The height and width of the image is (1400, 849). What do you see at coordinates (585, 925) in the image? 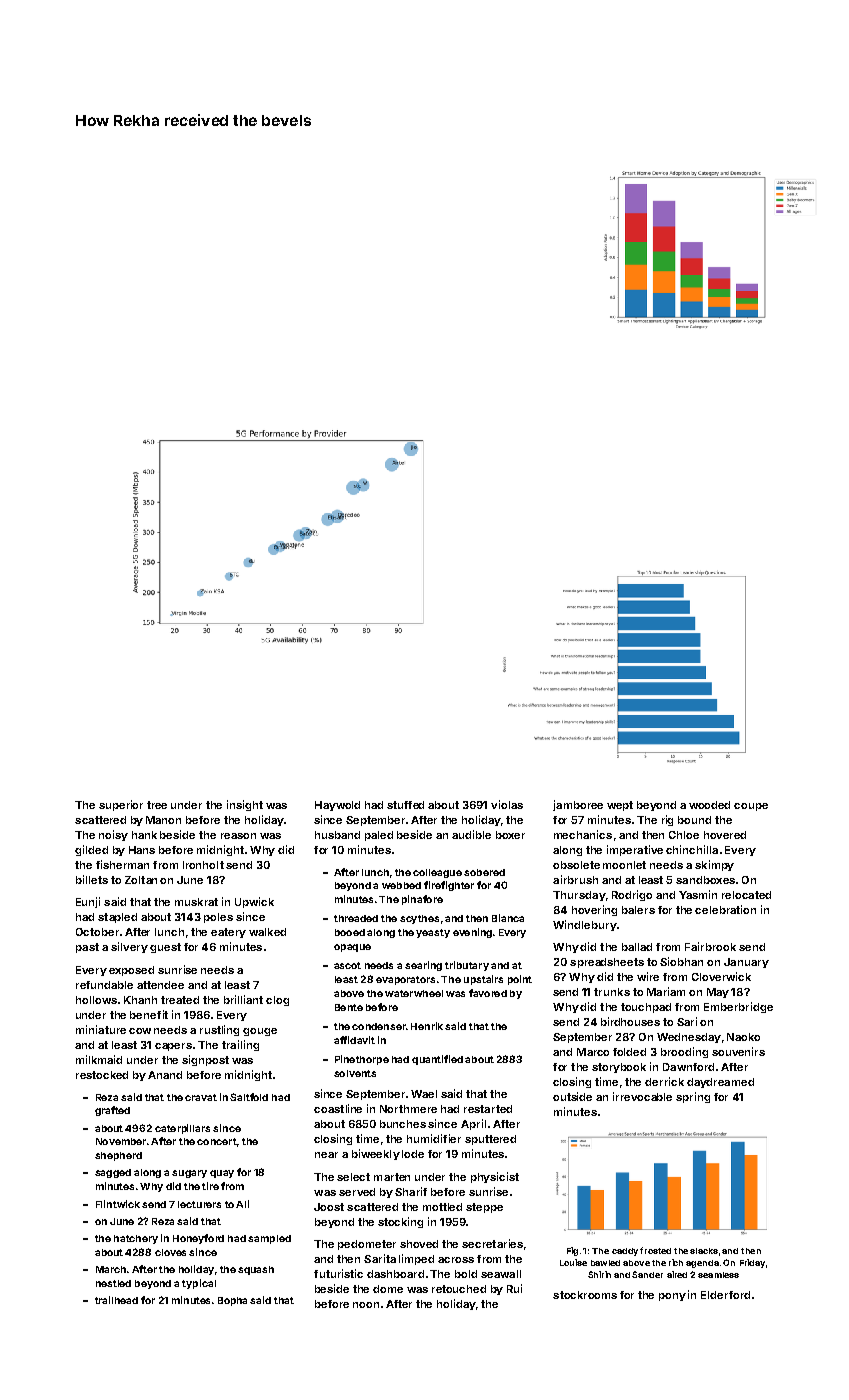
I see `Windlebury` at bounding box center [585, 925].
